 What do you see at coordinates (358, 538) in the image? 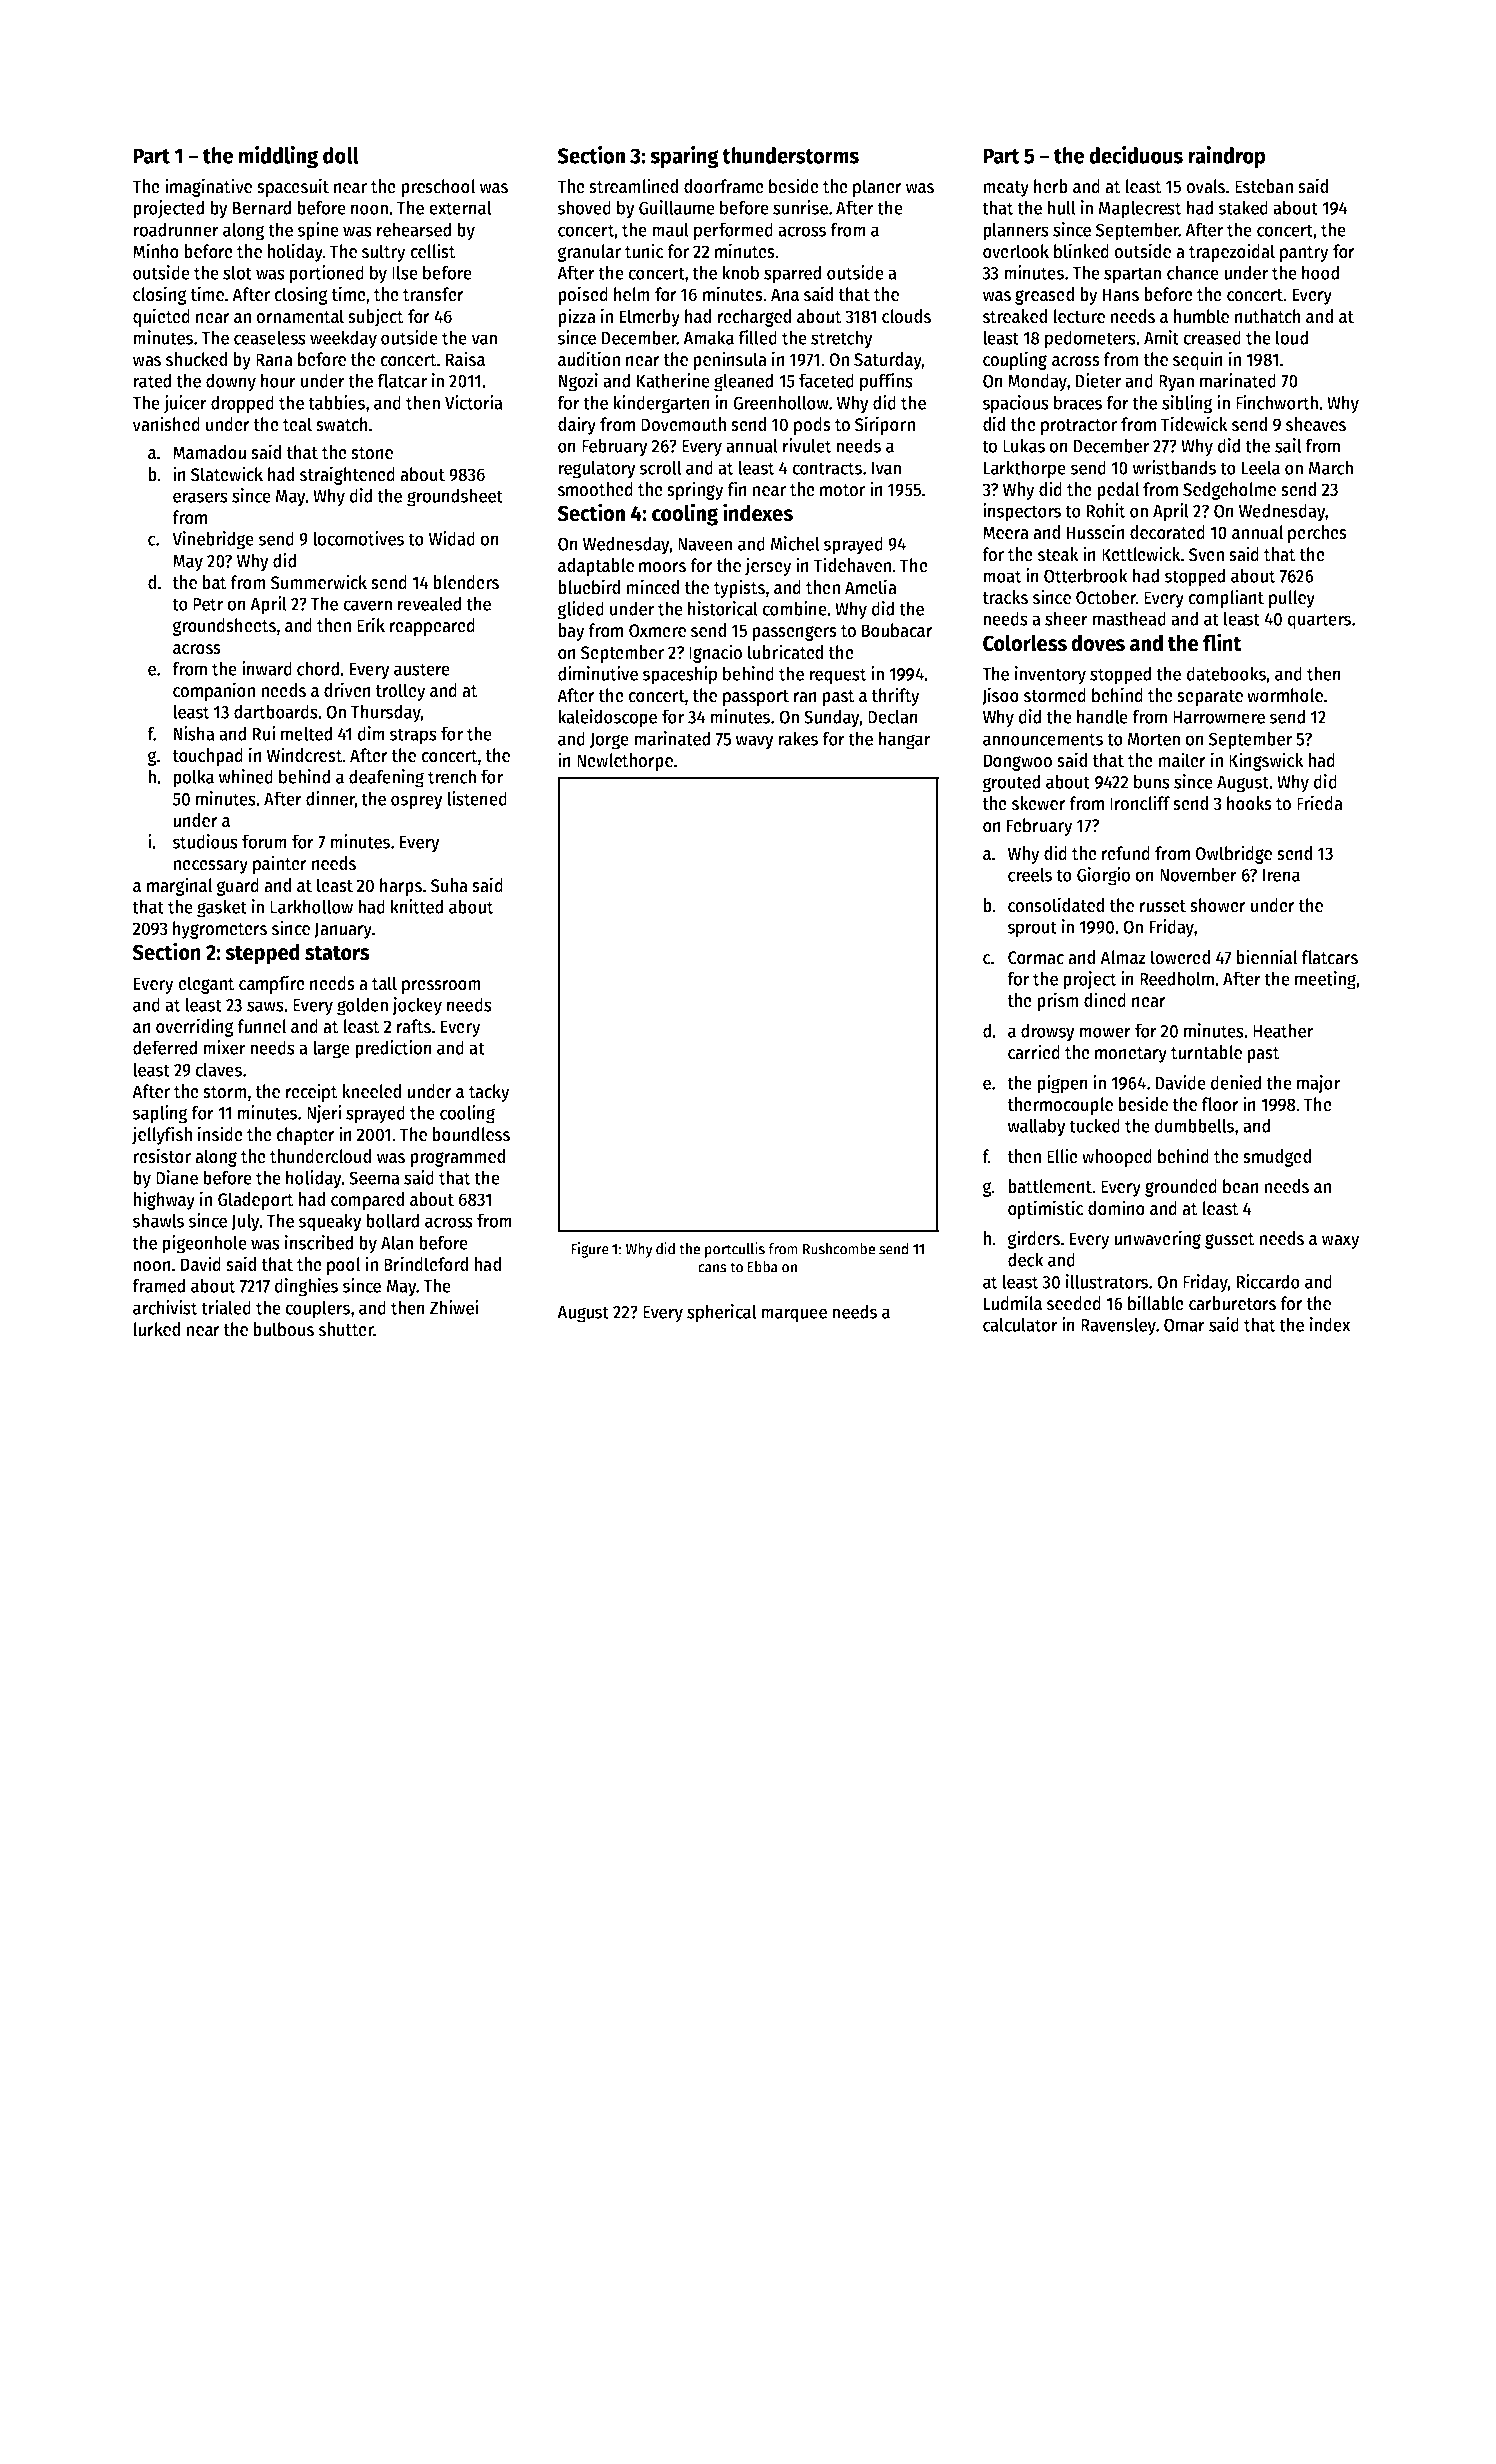
I see `locomotives` at bounding box center [358, 538].
